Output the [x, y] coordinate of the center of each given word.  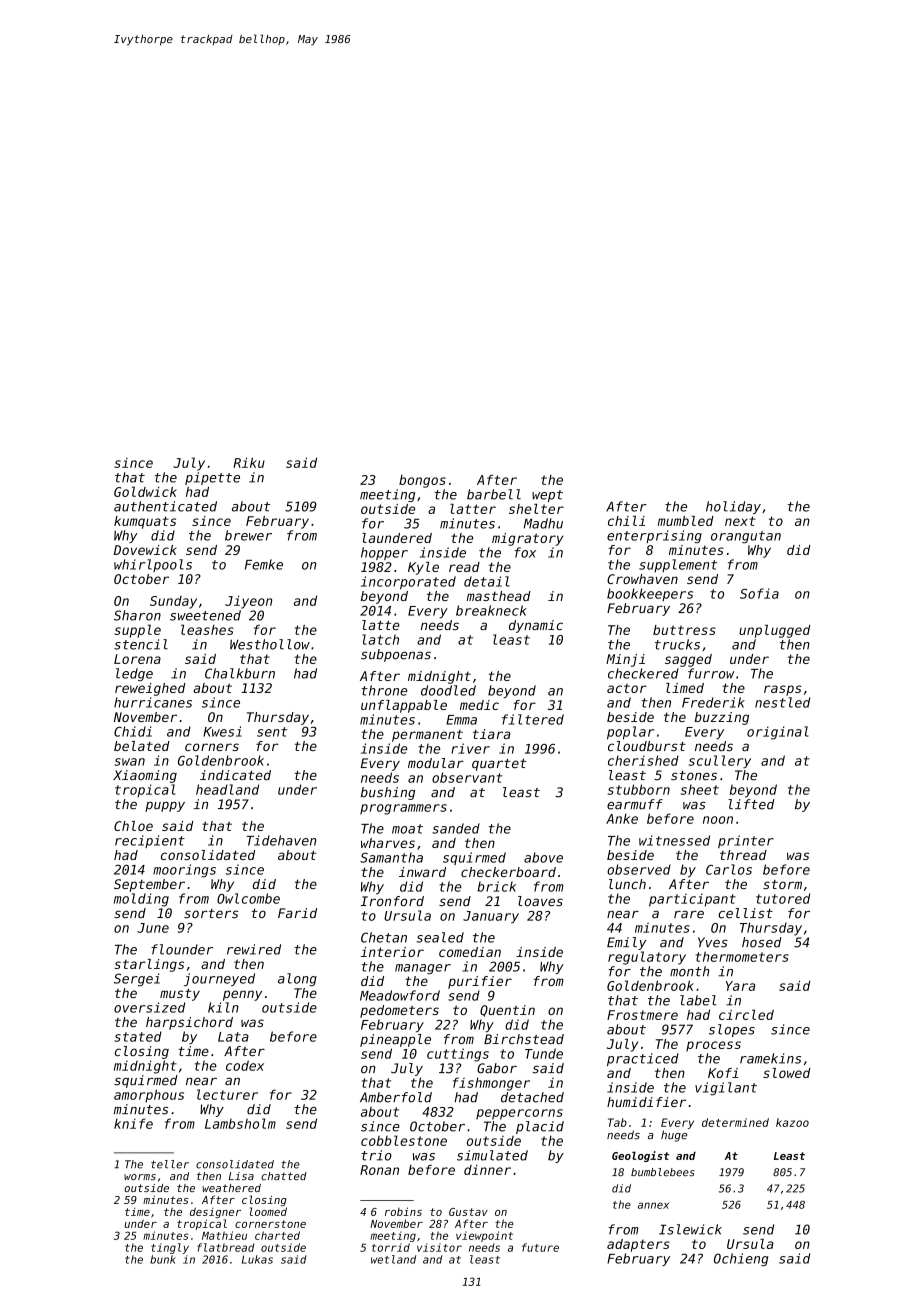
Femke [264, 564]
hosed [762, 942]
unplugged [775, 631]
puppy [165, 806]
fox [525, 552]
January [491, 917]
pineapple [395, 1040]
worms [140, 1177]
